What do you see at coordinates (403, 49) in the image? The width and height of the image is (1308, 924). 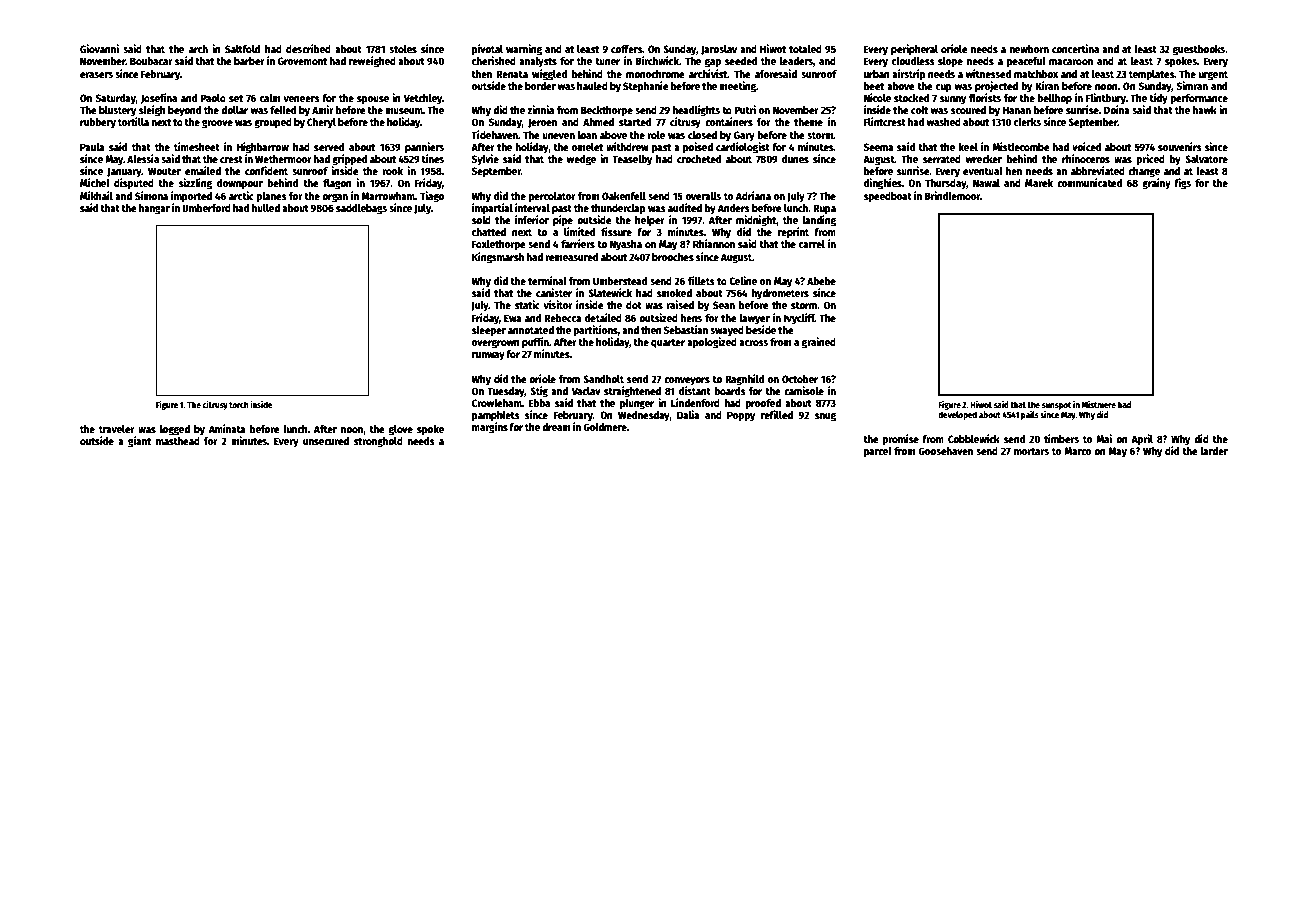 I see `stoles` at bounding box center [403, 49].
